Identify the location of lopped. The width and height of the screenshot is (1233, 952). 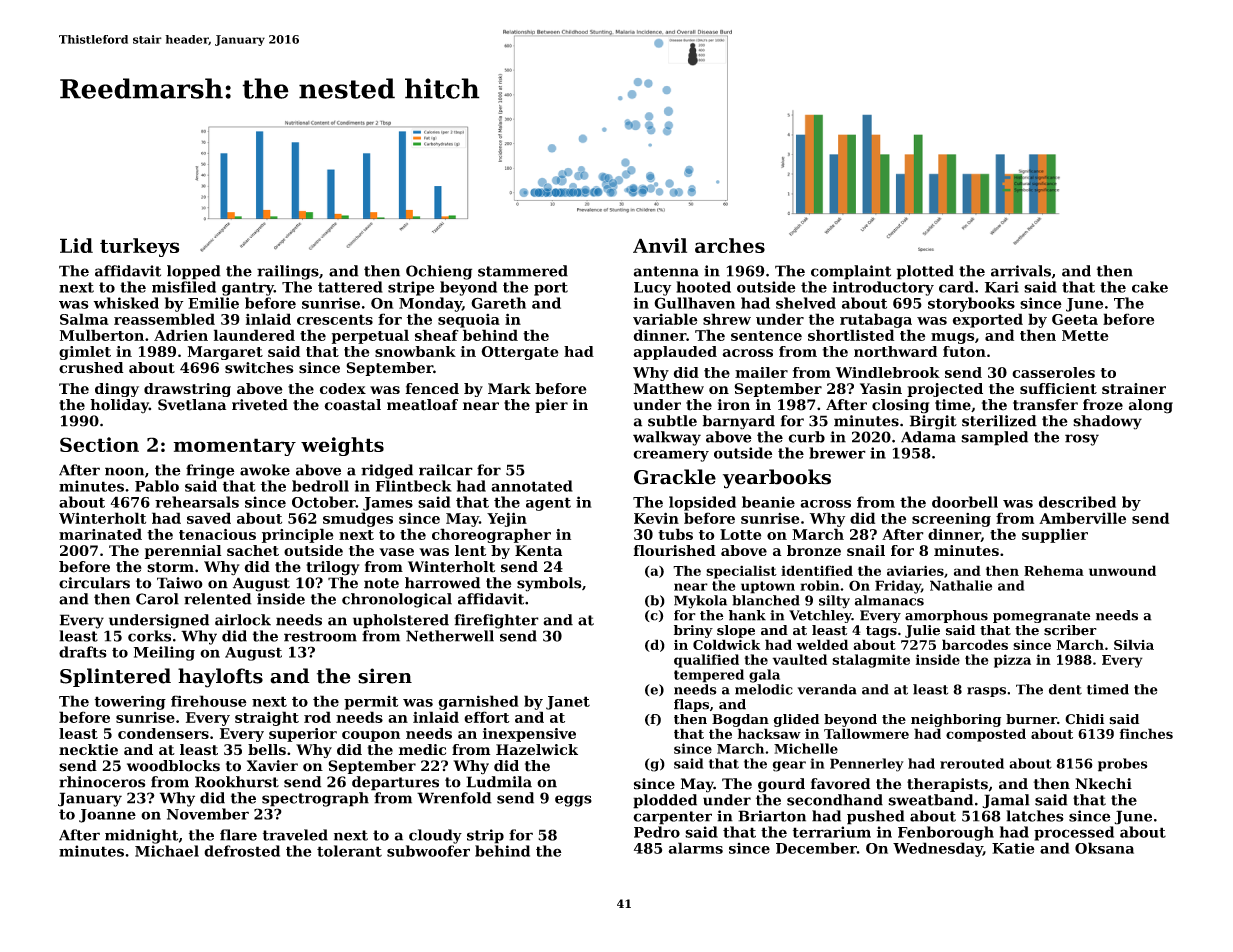
(194, 272).
